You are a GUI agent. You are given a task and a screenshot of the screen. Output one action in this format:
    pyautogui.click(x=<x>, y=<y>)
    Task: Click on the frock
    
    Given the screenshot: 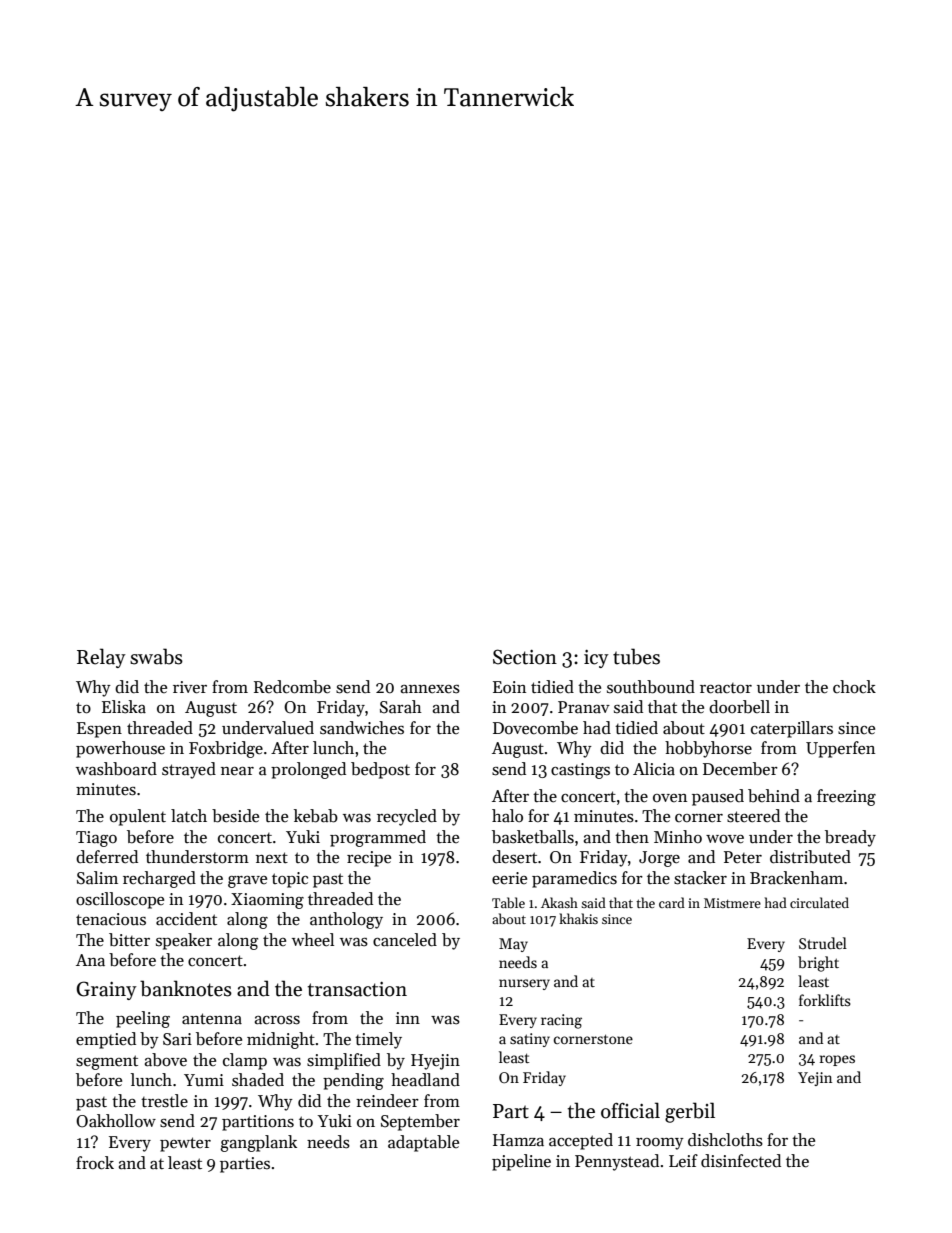 What is the action you would take?
    pyautogui.click(x=95, y=1163)
